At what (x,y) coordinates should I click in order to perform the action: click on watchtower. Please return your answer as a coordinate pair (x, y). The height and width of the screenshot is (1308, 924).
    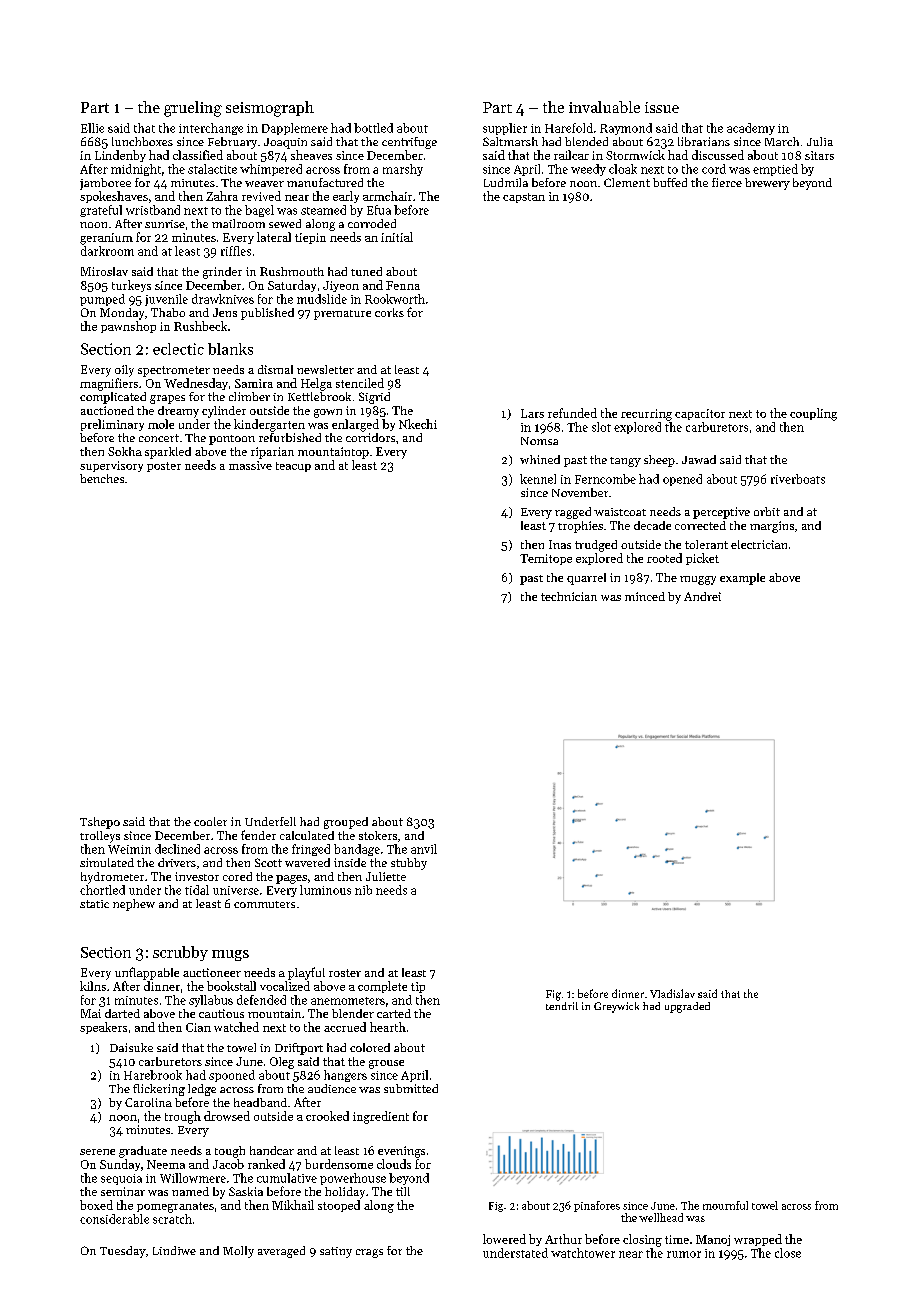
    Looking at the image, I should click on (583, 1253).
